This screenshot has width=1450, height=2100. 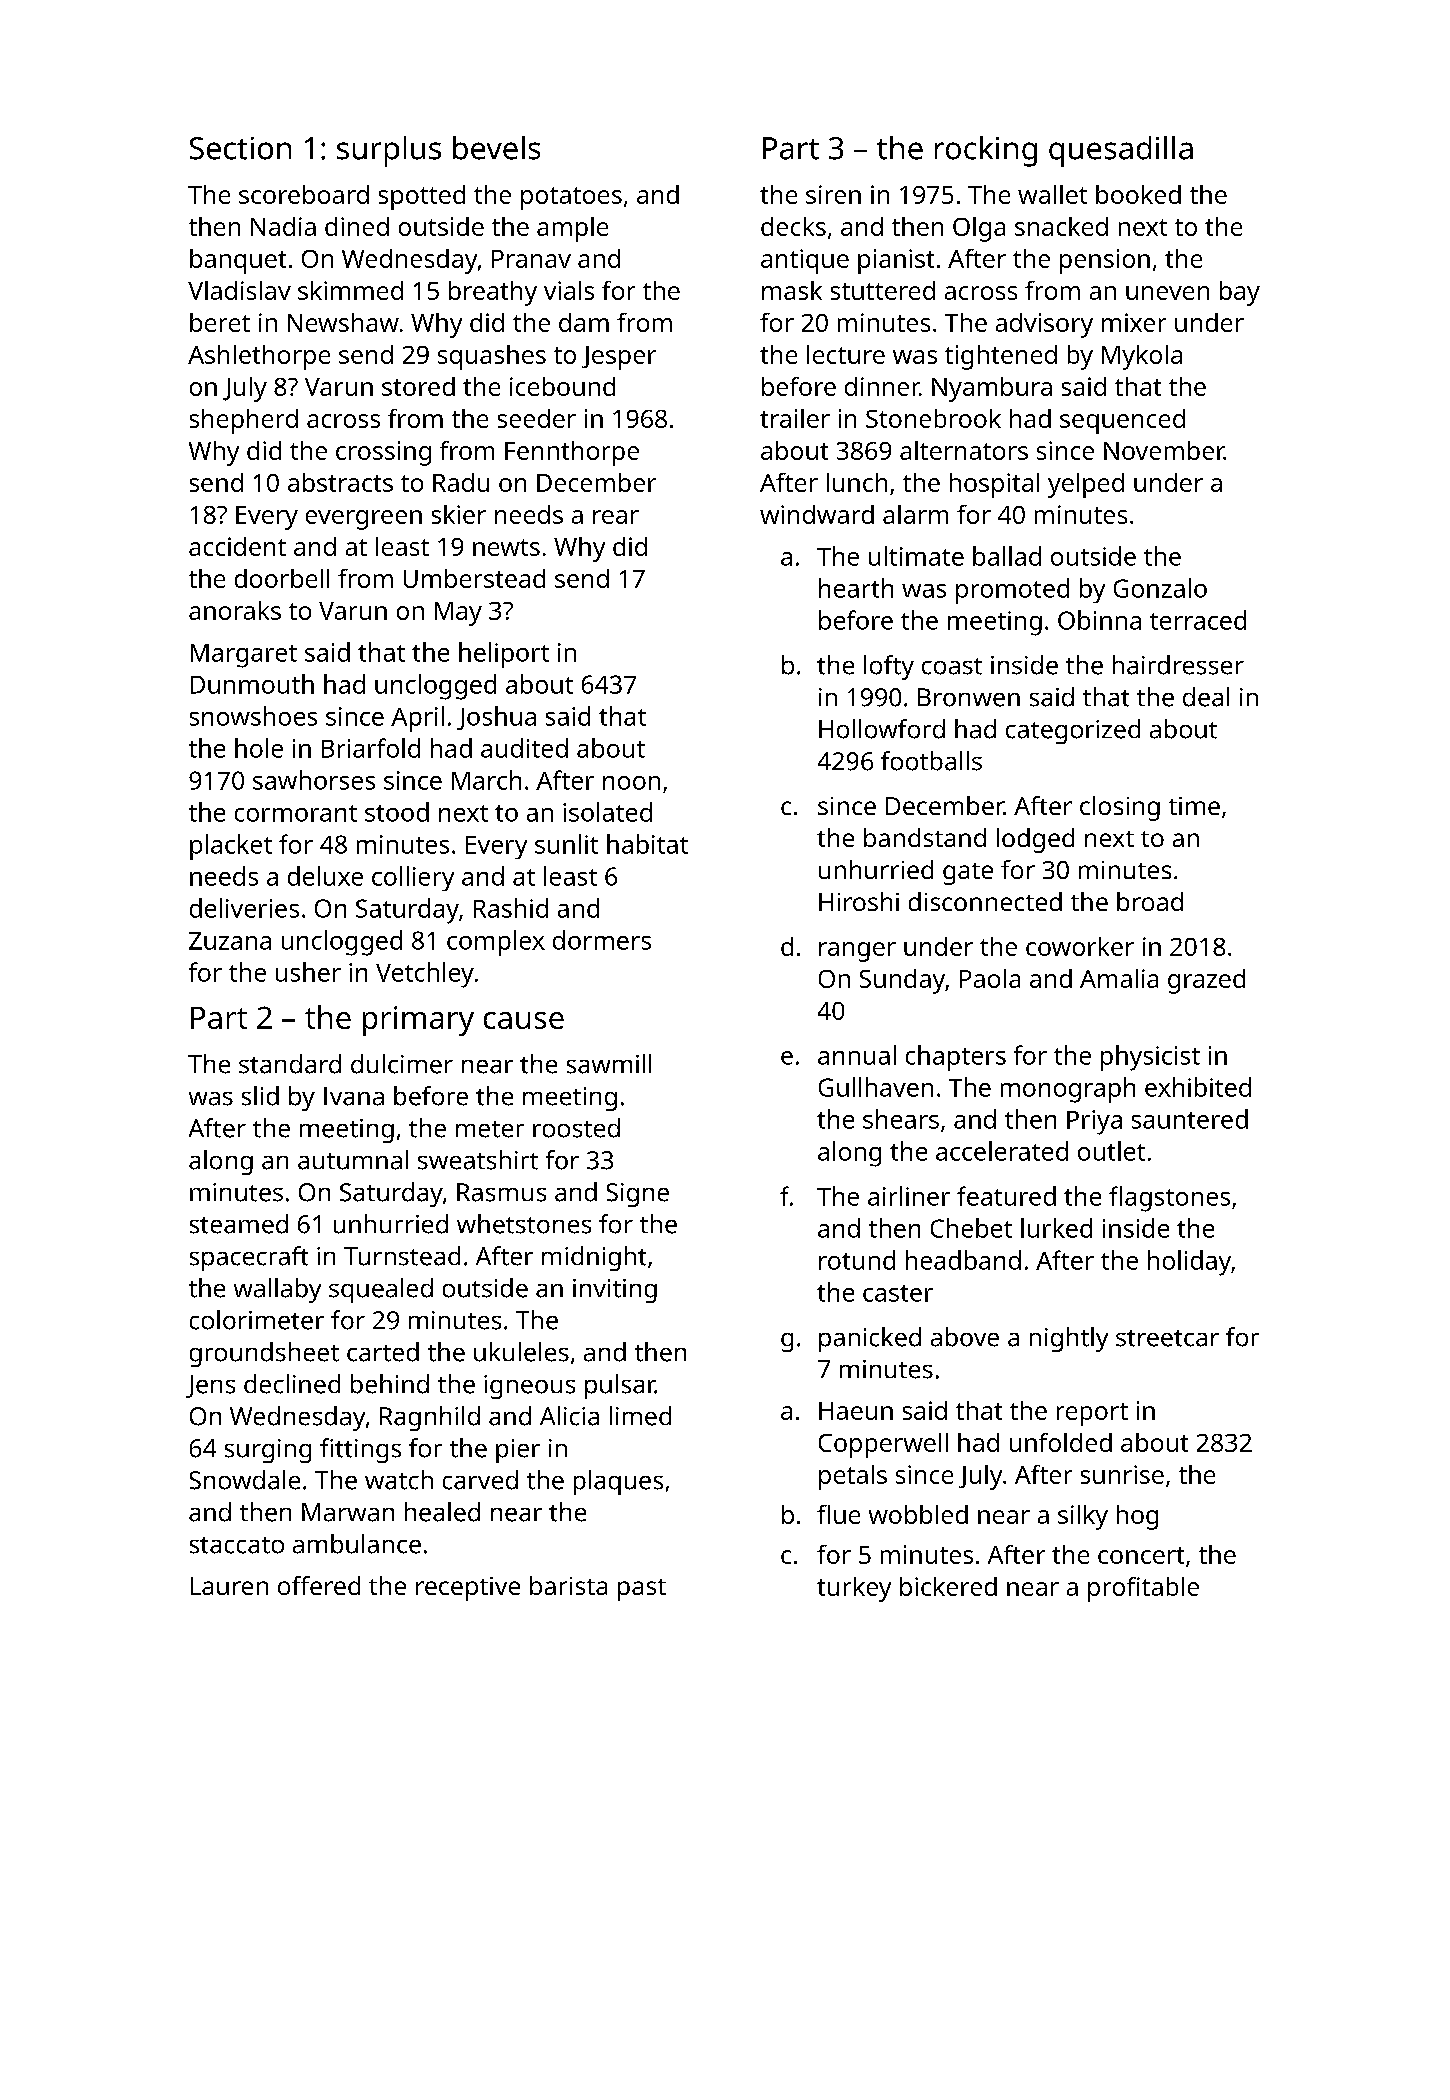 I want to click on profitable, so click(x=1143, y=1589).
